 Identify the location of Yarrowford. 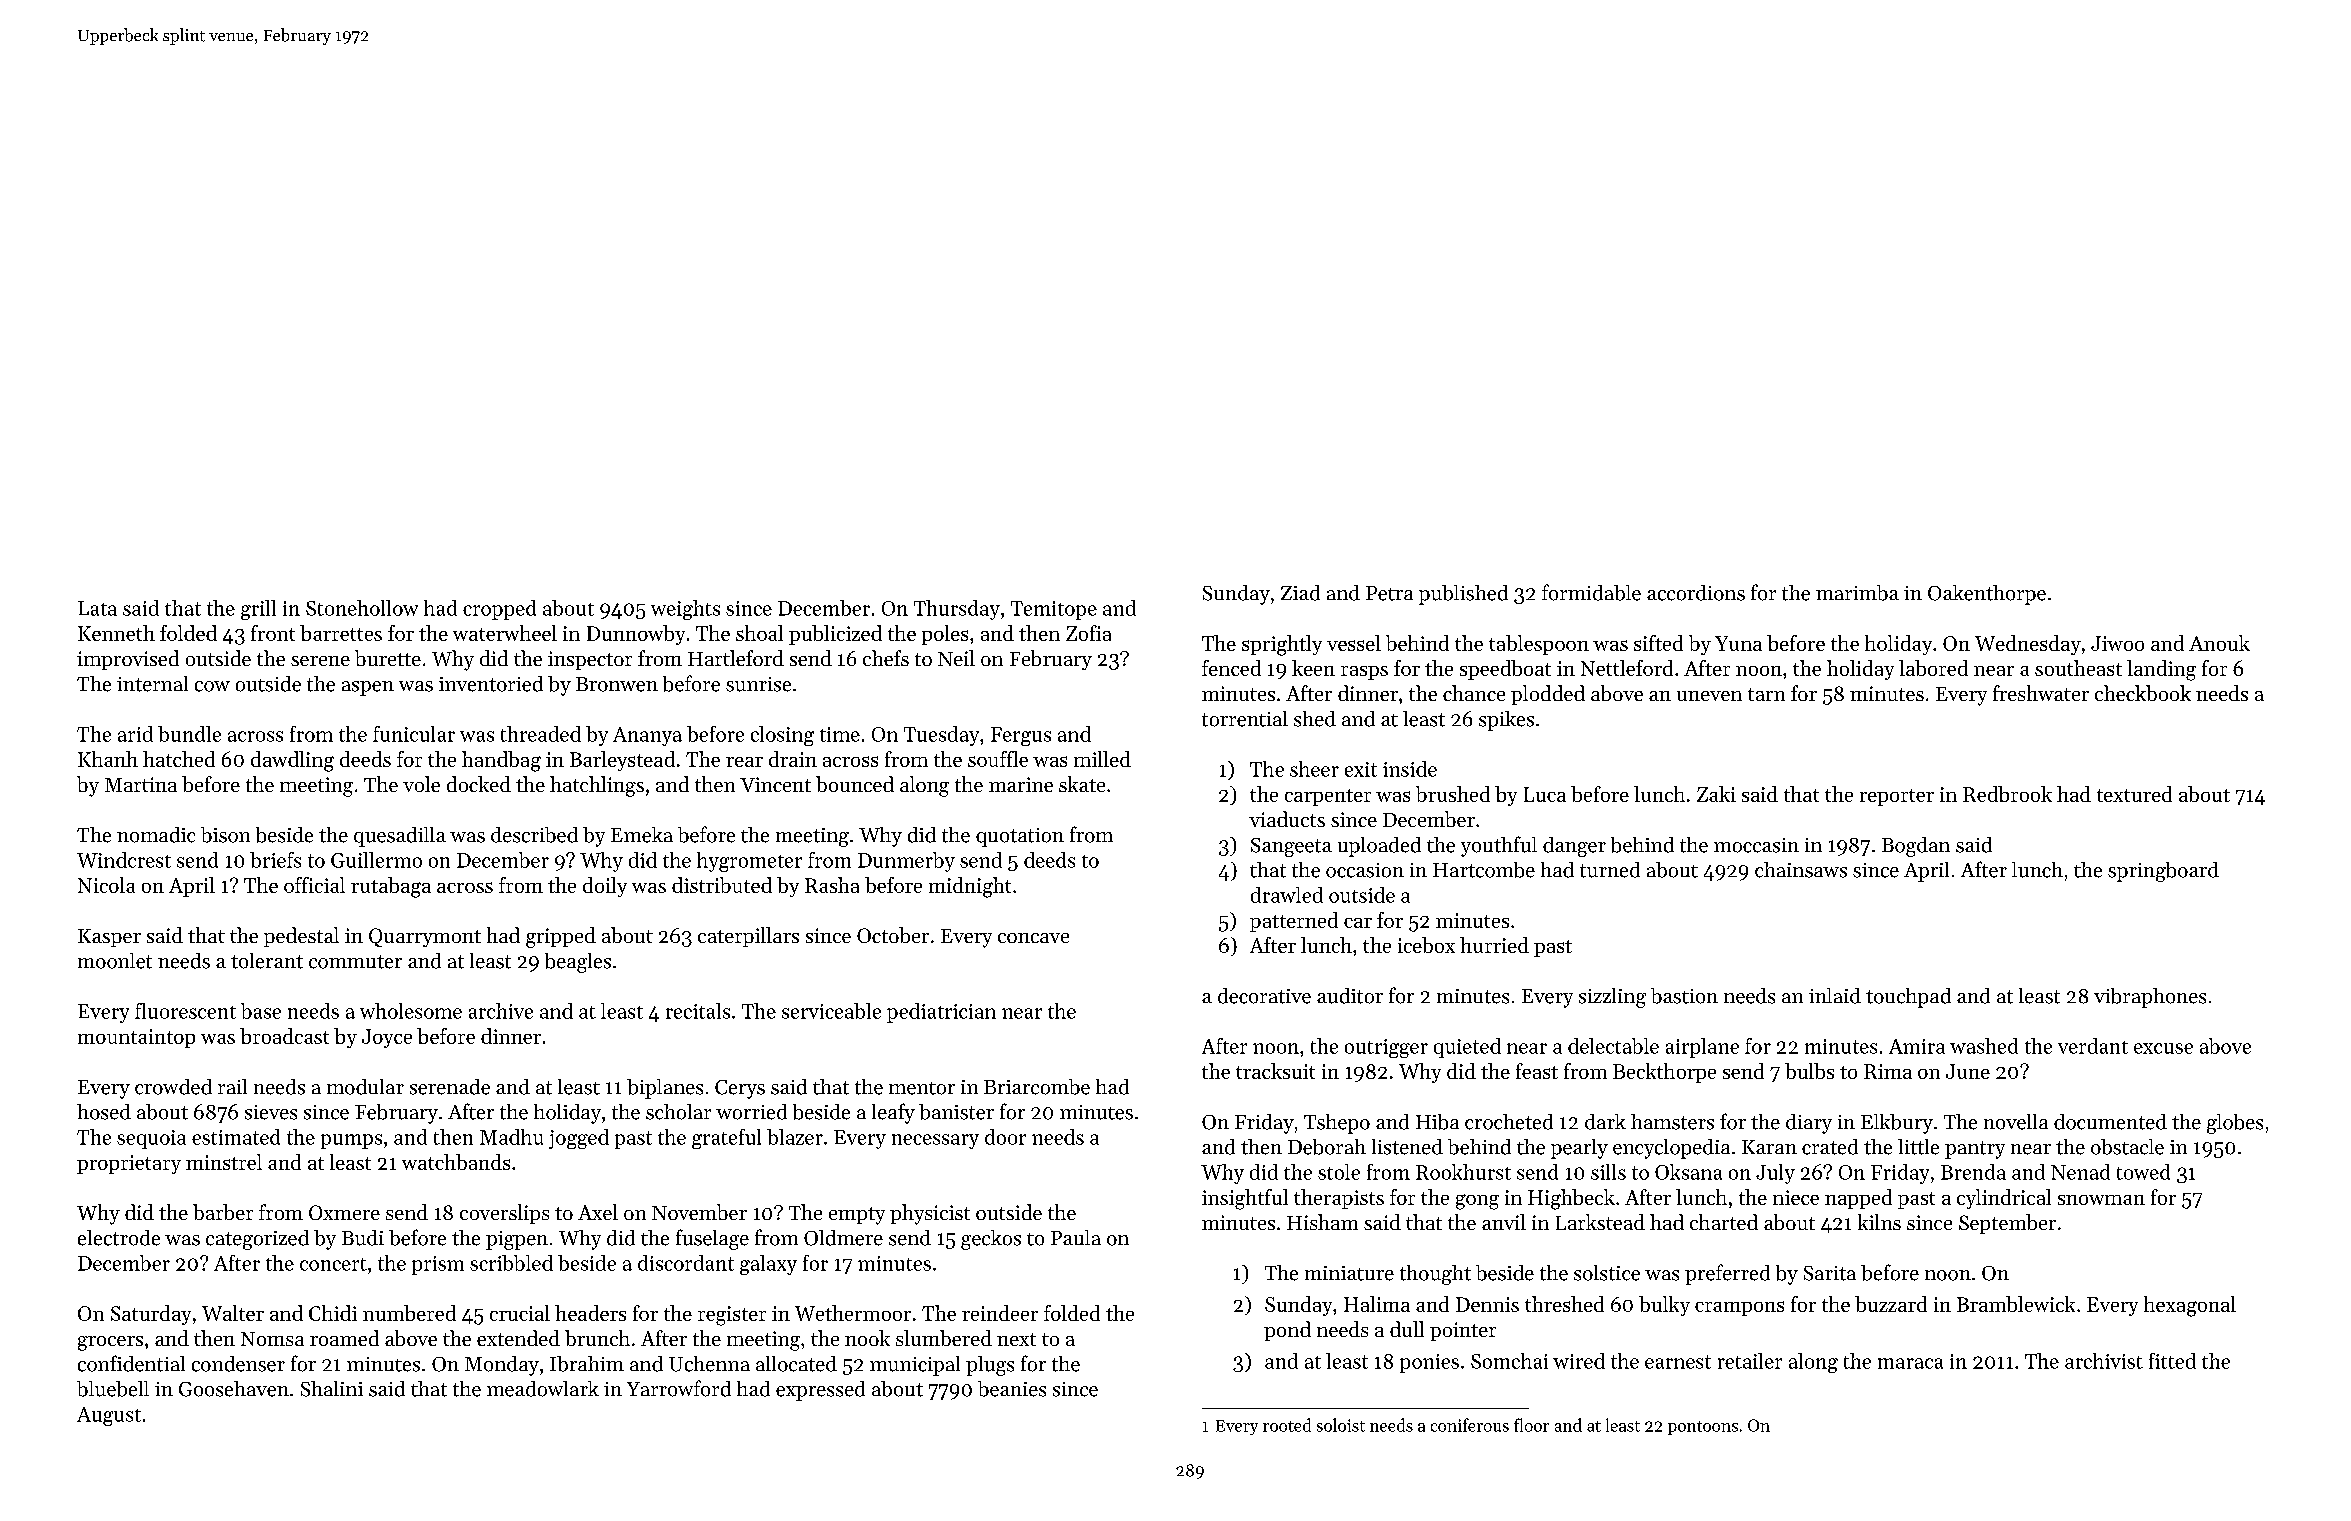
(679, 1388).
